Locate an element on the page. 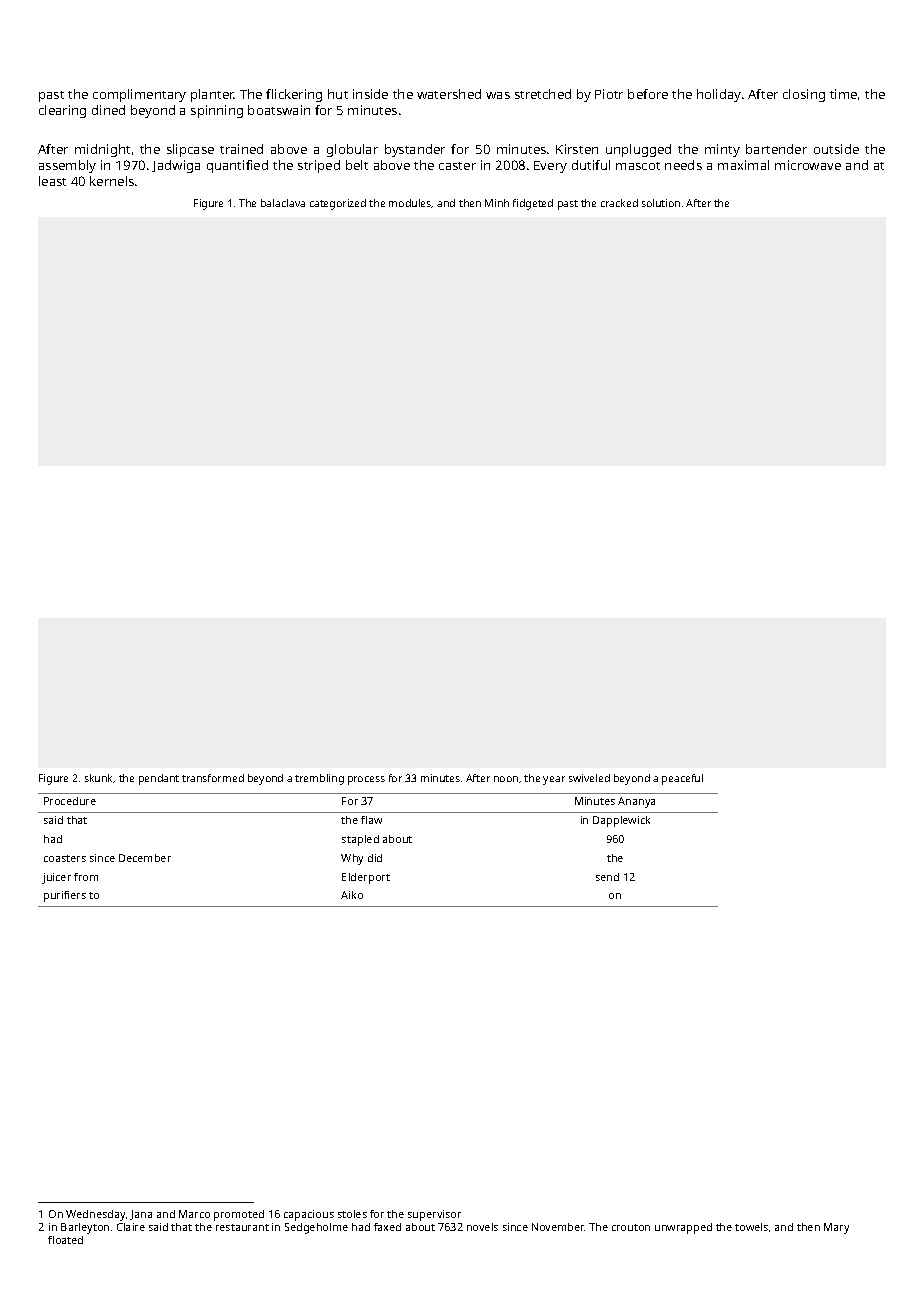 This page has width=924, height=1308. balaclava is located at coordinates (283, 203).
